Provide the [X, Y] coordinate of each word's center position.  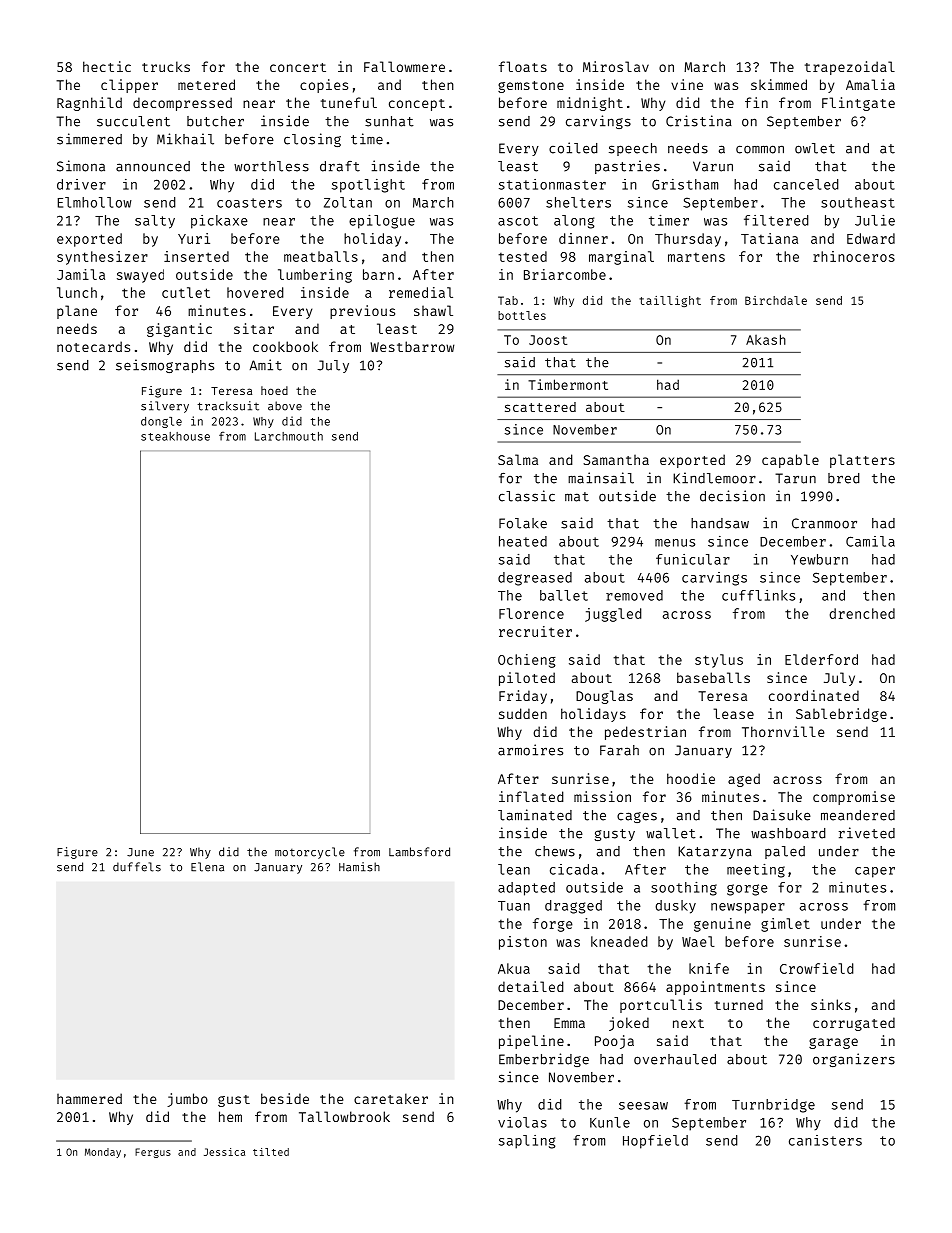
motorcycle [310, 853]
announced [153, 166]
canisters [825, 1140]
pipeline [531, 1042]
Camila [870, 541]
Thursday [688, 240]
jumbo [187, 1100]
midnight [590, 104]
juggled [613, 615]
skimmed [779, 84]
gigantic [179, 330]
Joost [548, 340]
